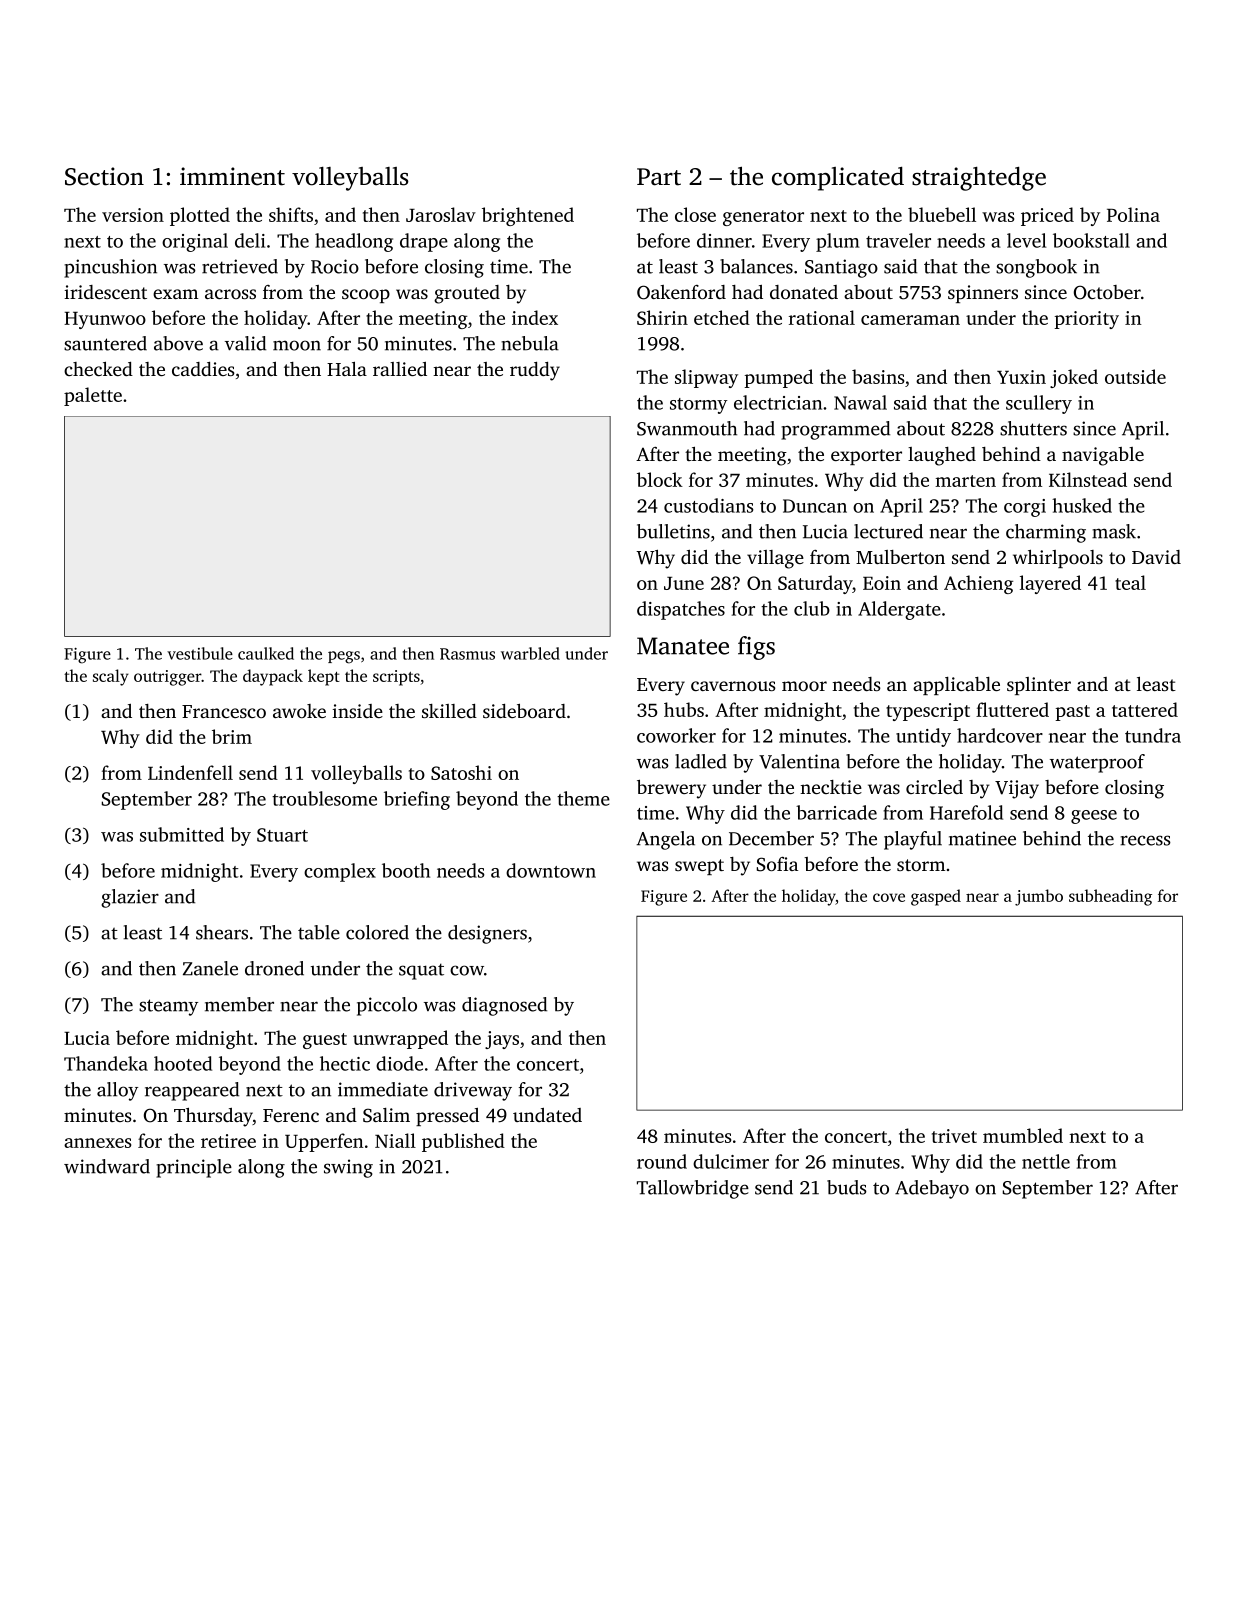 The image size is (1247, 1613). I want to click on shifts, so click(291, 214).
